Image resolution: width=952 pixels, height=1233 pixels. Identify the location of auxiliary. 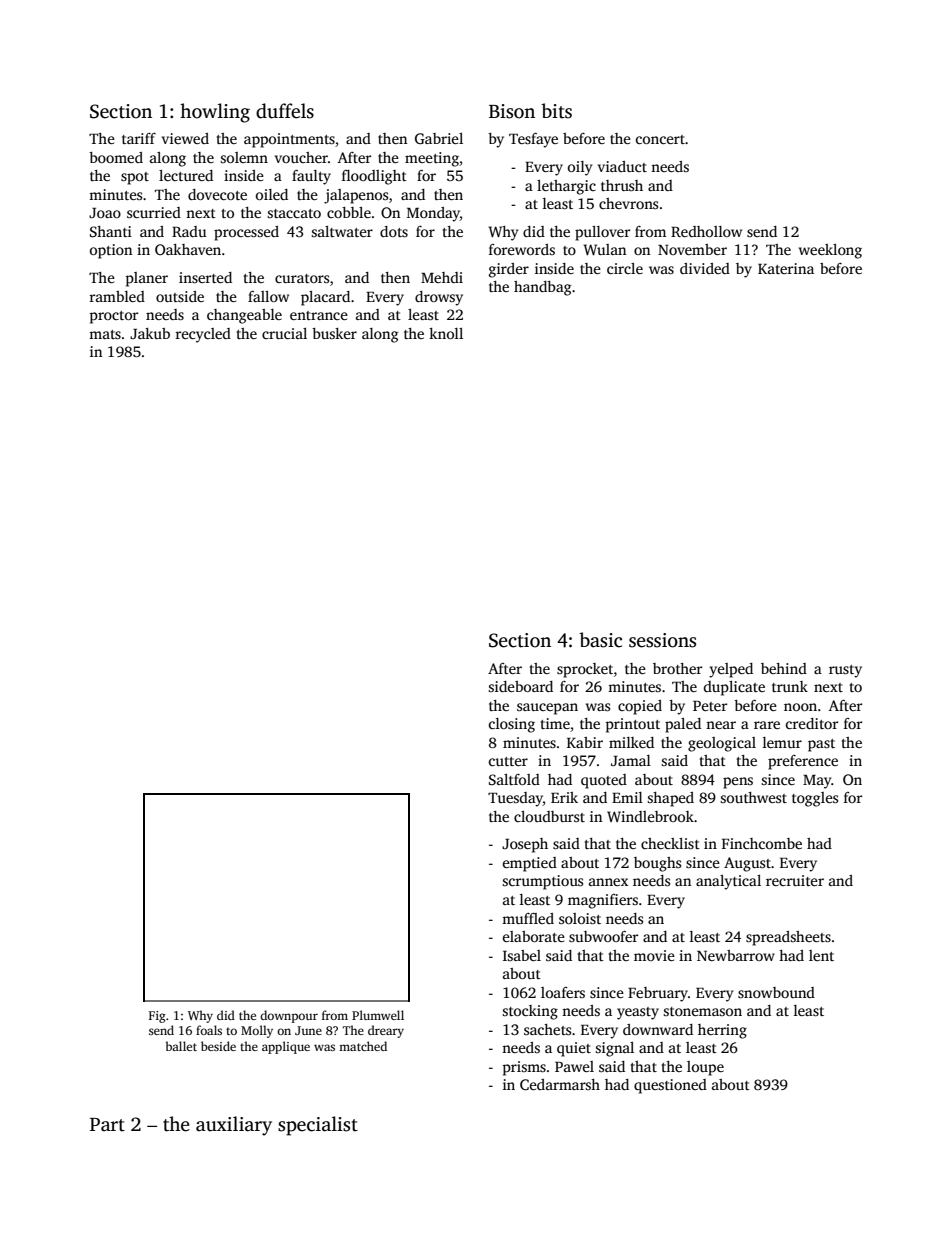
(234, 1126).
